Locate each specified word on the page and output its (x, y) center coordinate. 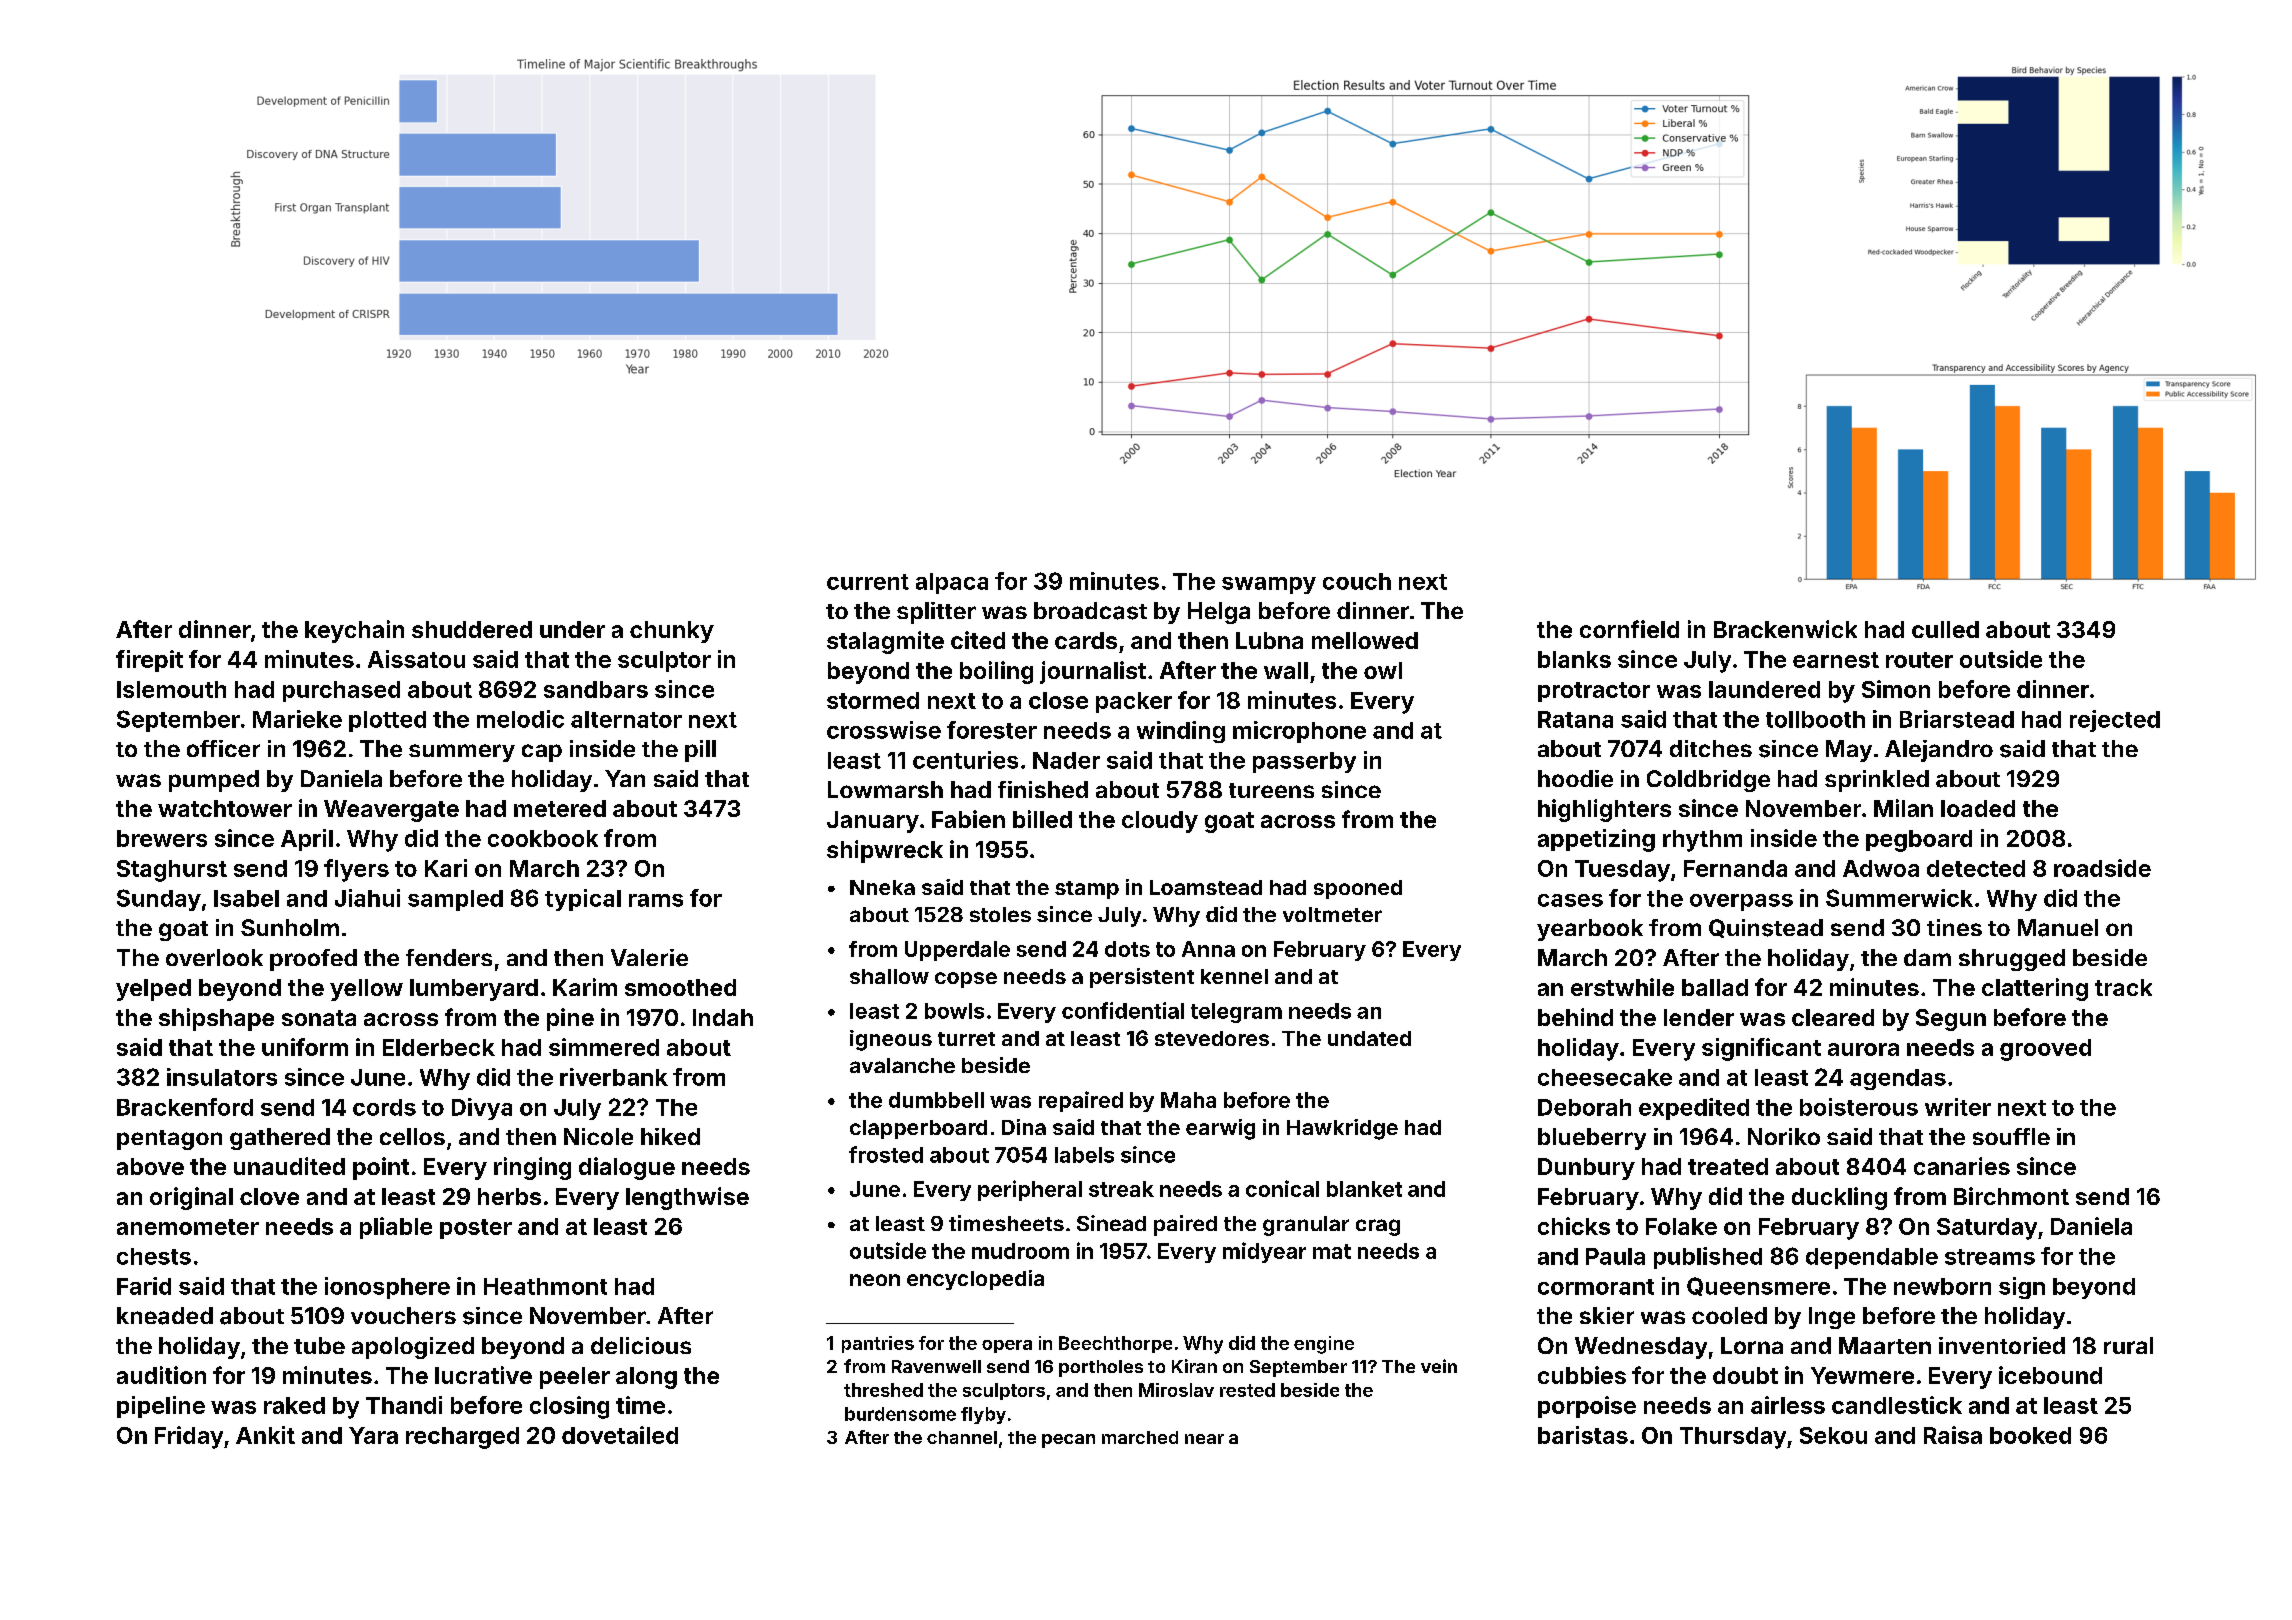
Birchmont (2011, 1196)
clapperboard (918, 1129)
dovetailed (620, 1435)
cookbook (543, 838)
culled (1945, 629)
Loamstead (1206, 887)
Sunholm (290, 927)
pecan (1068, 1441)
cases (1570, 900)
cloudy (1160, 822)
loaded (1978, 808)
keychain (354, 631)
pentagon (169, 1140)
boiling (996, 672)
